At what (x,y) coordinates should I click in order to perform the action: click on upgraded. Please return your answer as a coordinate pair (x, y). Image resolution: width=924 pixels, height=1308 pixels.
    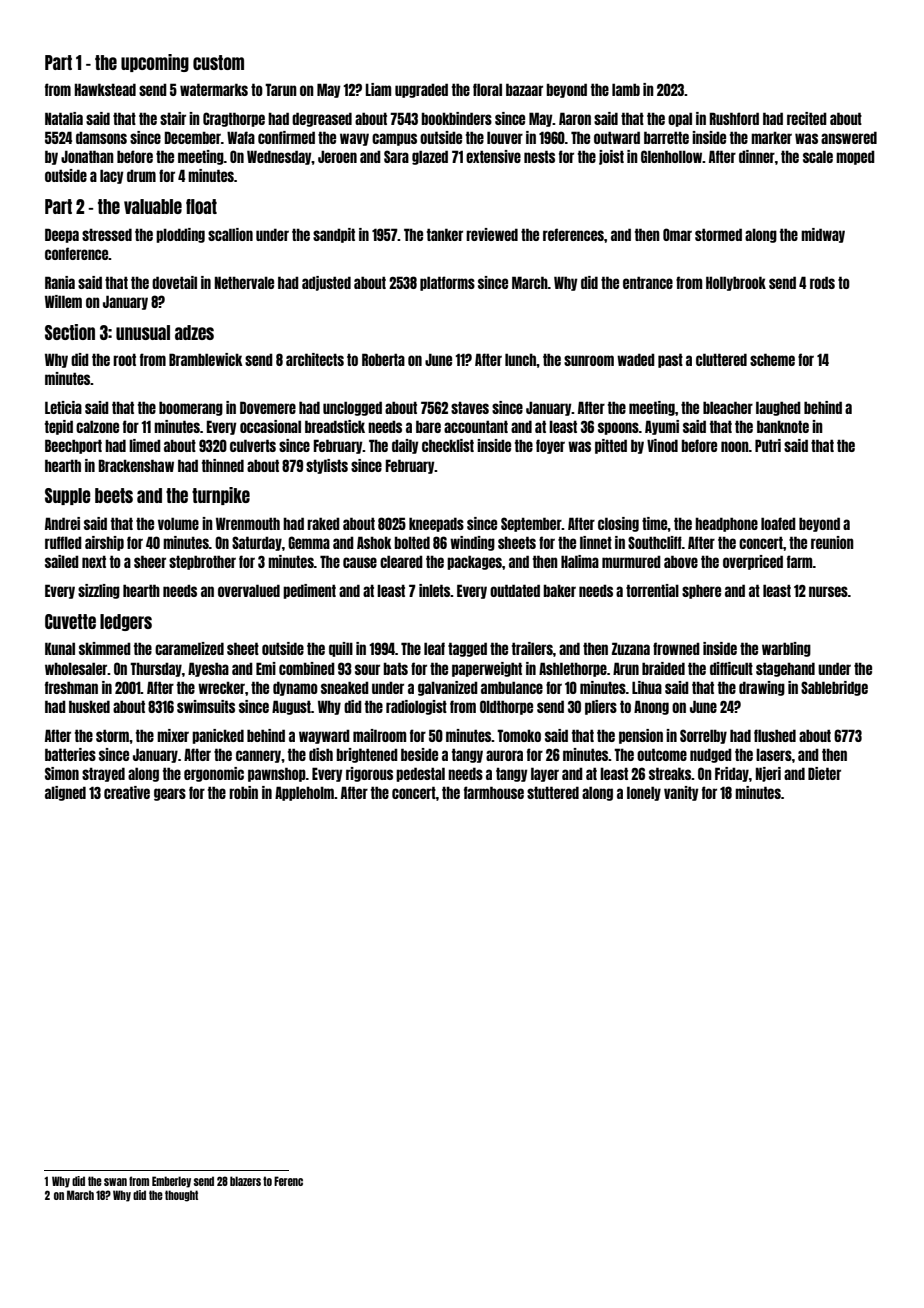
    Looking at the image, I should click on (421, 90).
